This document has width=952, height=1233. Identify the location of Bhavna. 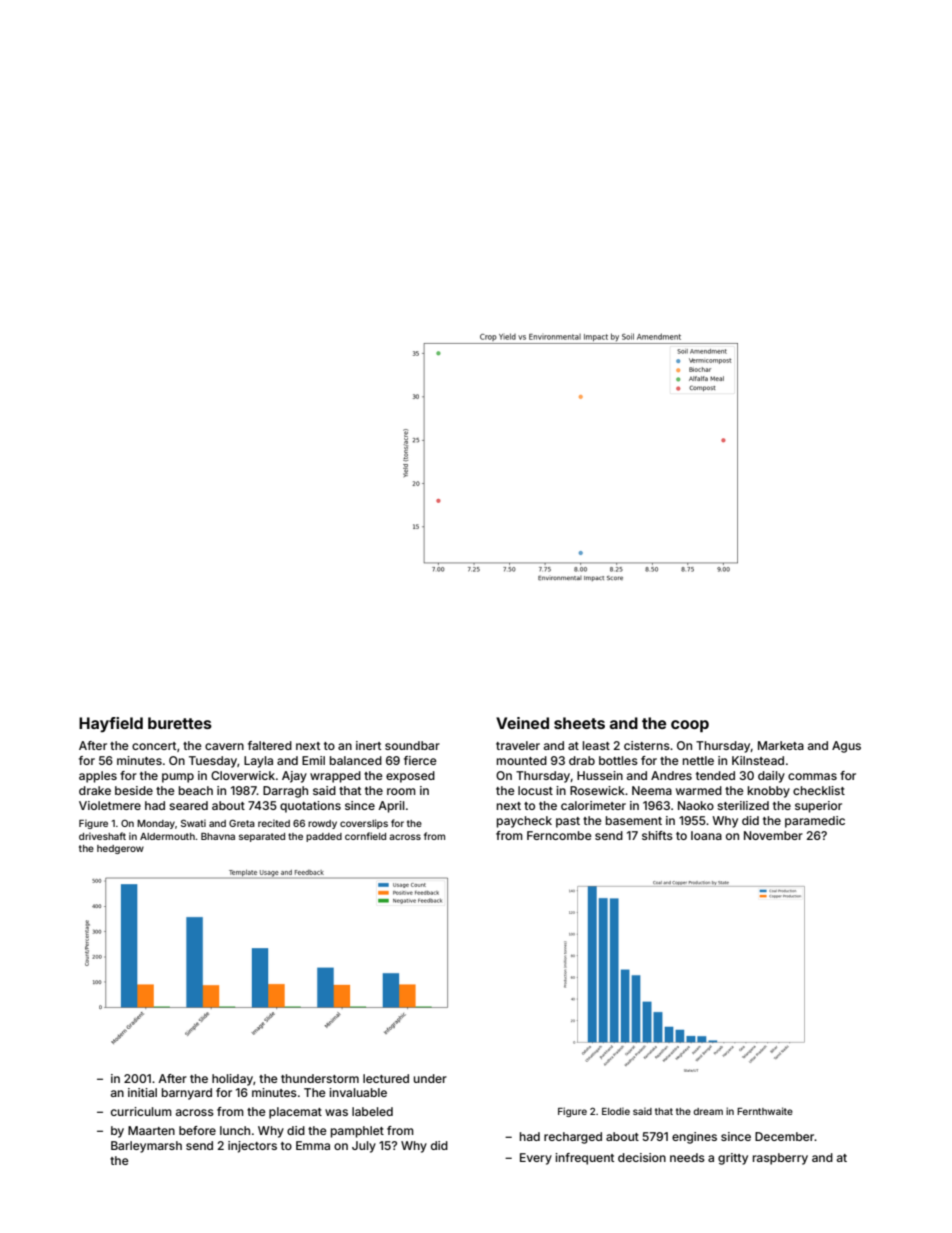
(218, 836).
